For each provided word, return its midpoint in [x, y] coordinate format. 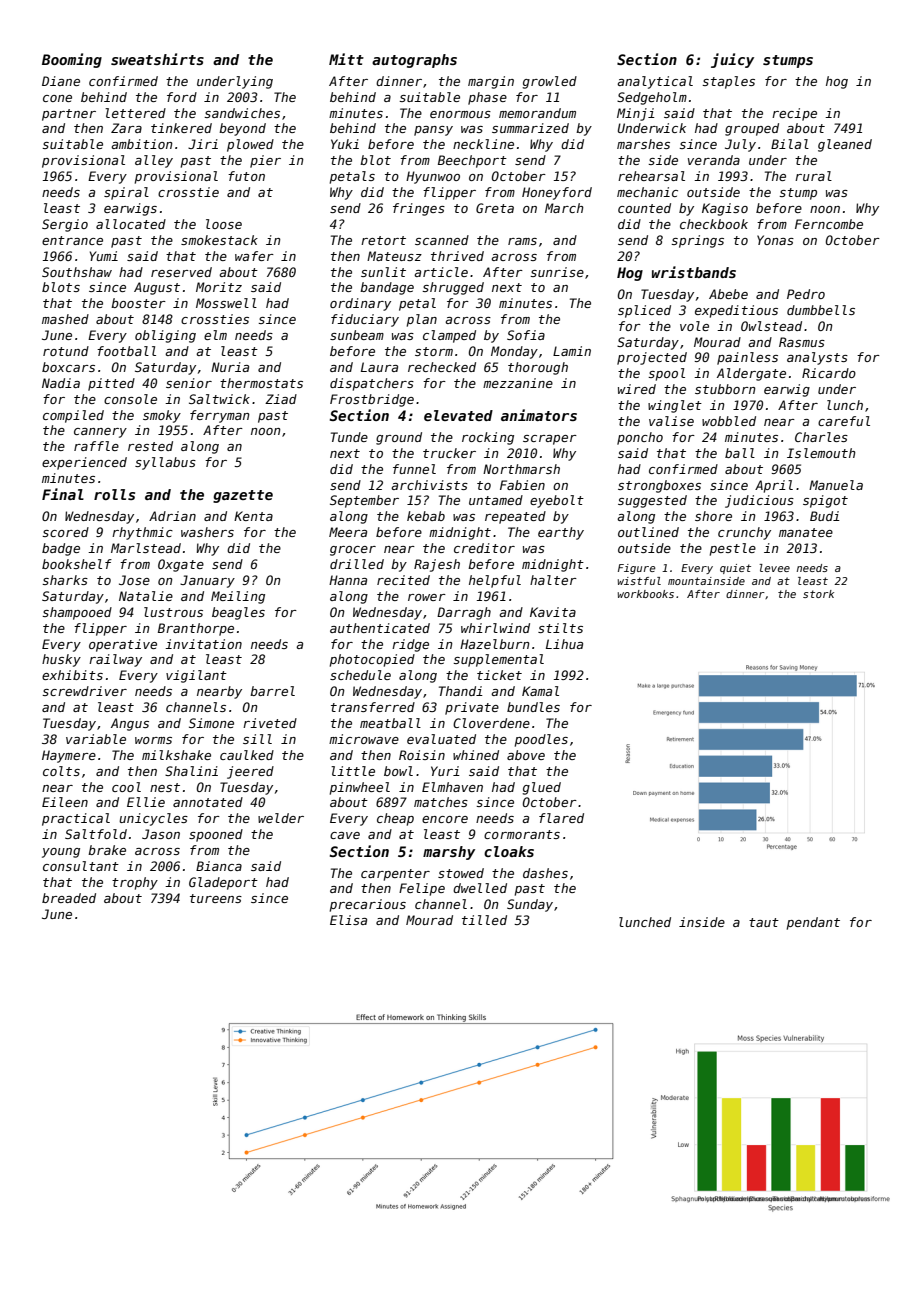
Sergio [65, 225]
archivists [429, 485]
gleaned [845, 145]
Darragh [464, 613]
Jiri [203, 144]
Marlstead [146, 548]
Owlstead [771, 326]
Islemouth [821, 453]
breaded [69, 898]
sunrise [557, 272]
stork [818, 594]
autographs [414, 61]
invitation [203, 644]
